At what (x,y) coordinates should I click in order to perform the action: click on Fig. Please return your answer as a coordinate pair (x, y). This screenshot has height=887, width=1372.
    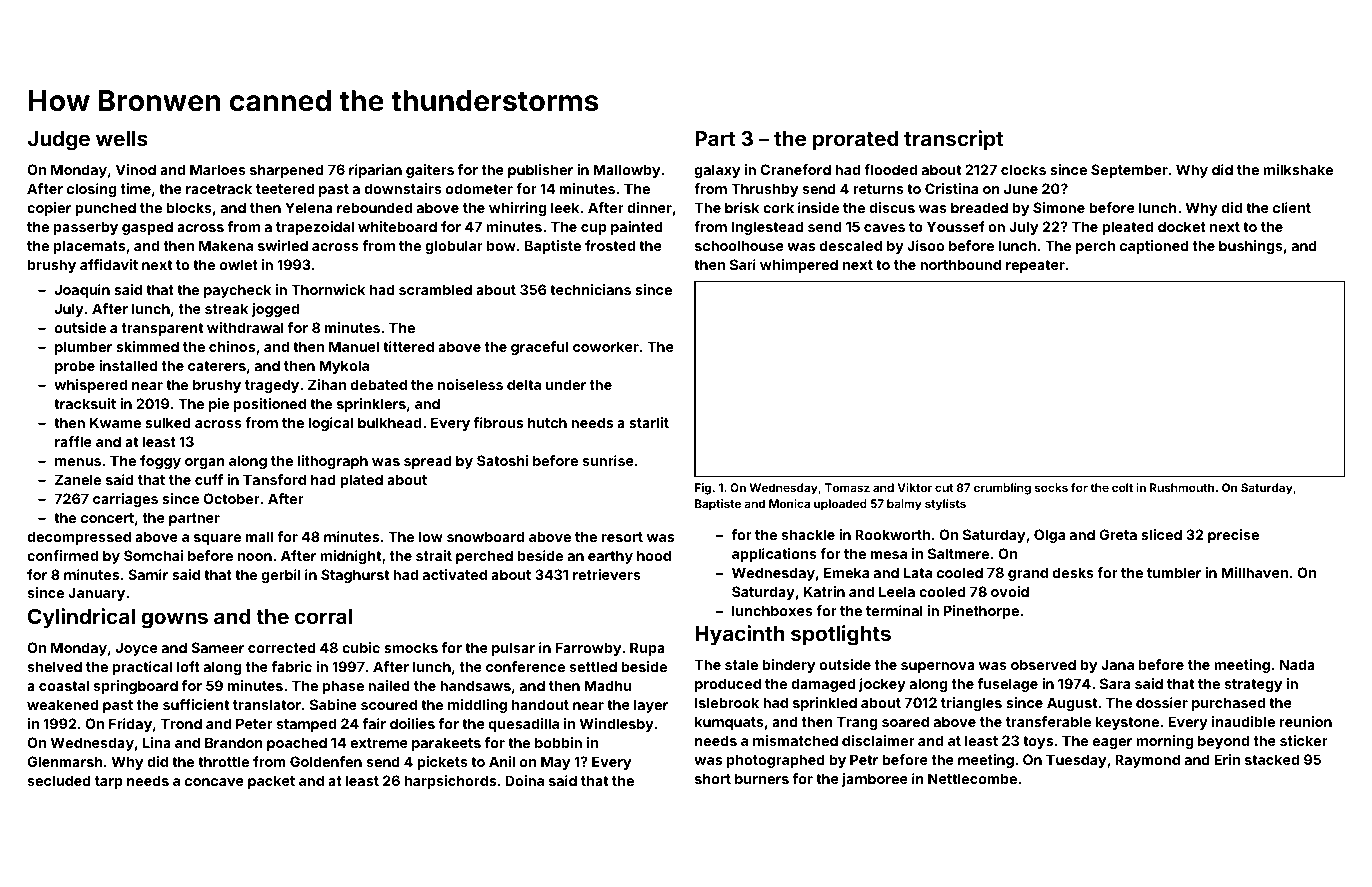
    Looking at the image, I should click on (703, 489).
